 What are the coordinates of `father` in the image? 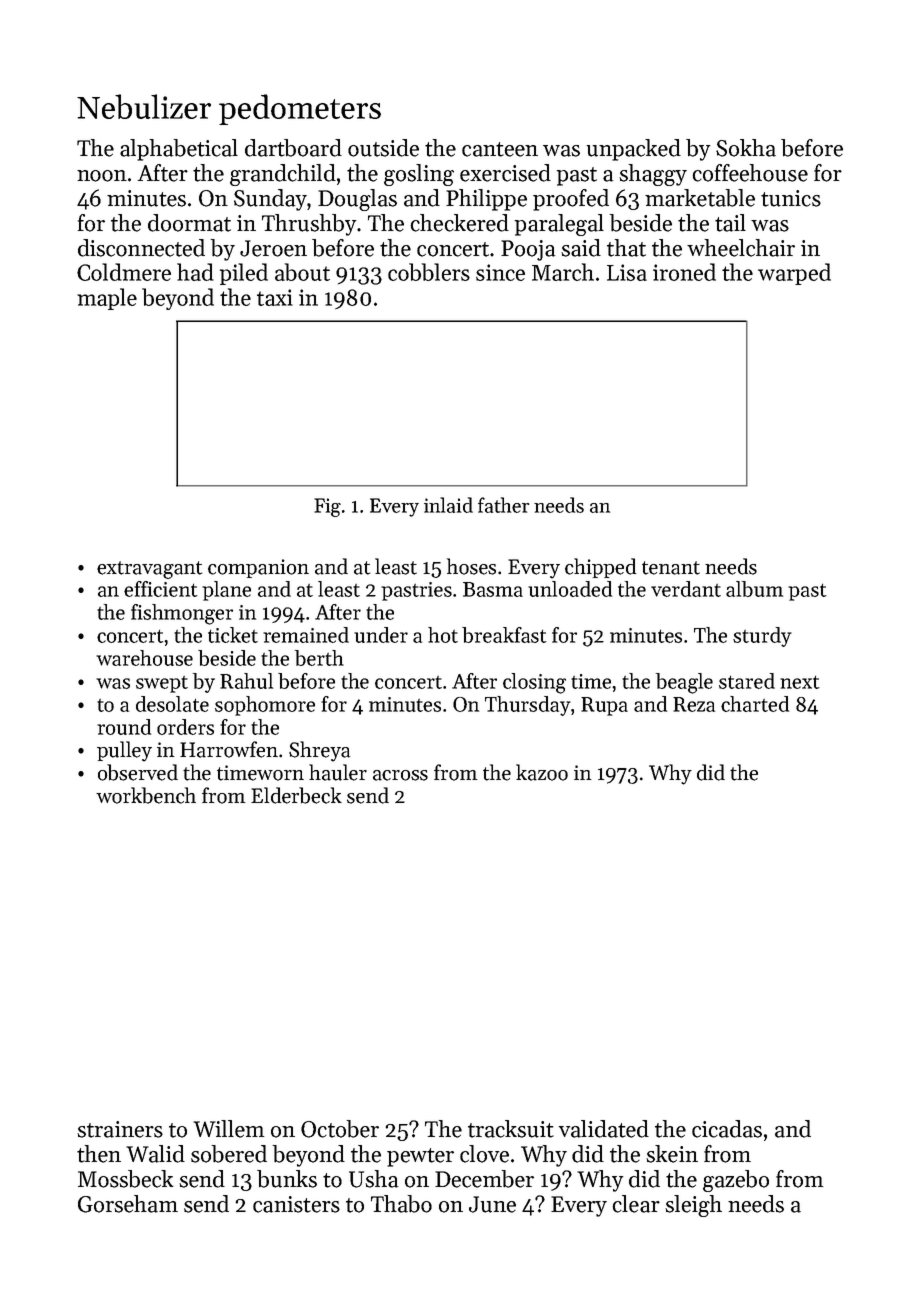 It's located at (503, 505).
